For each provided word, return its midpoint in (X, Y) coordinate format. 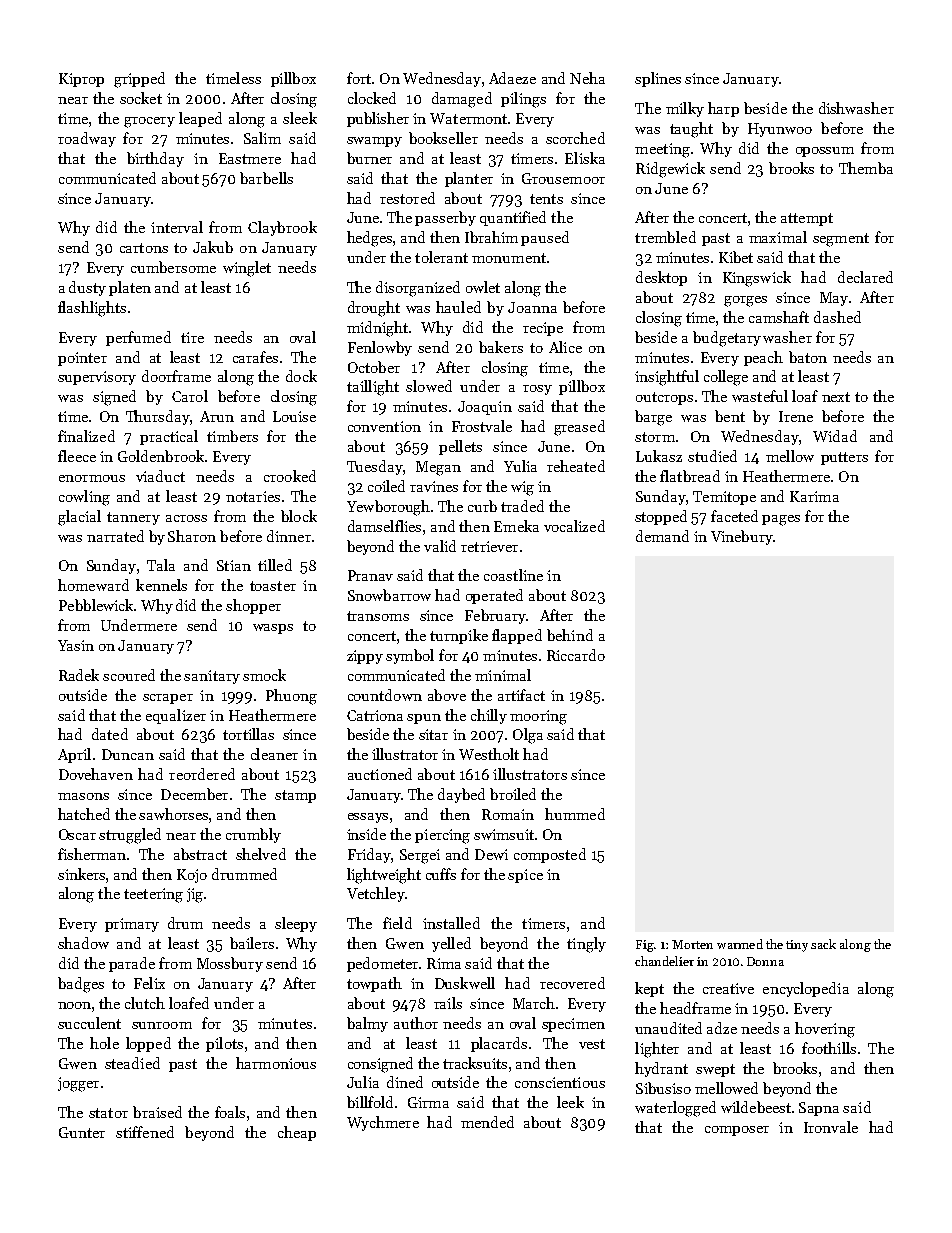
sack (823, 944)
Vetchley (376, 894)
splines (658, 79)
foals (230, 1112)
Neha (587, 78)
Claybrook (282, 228)
